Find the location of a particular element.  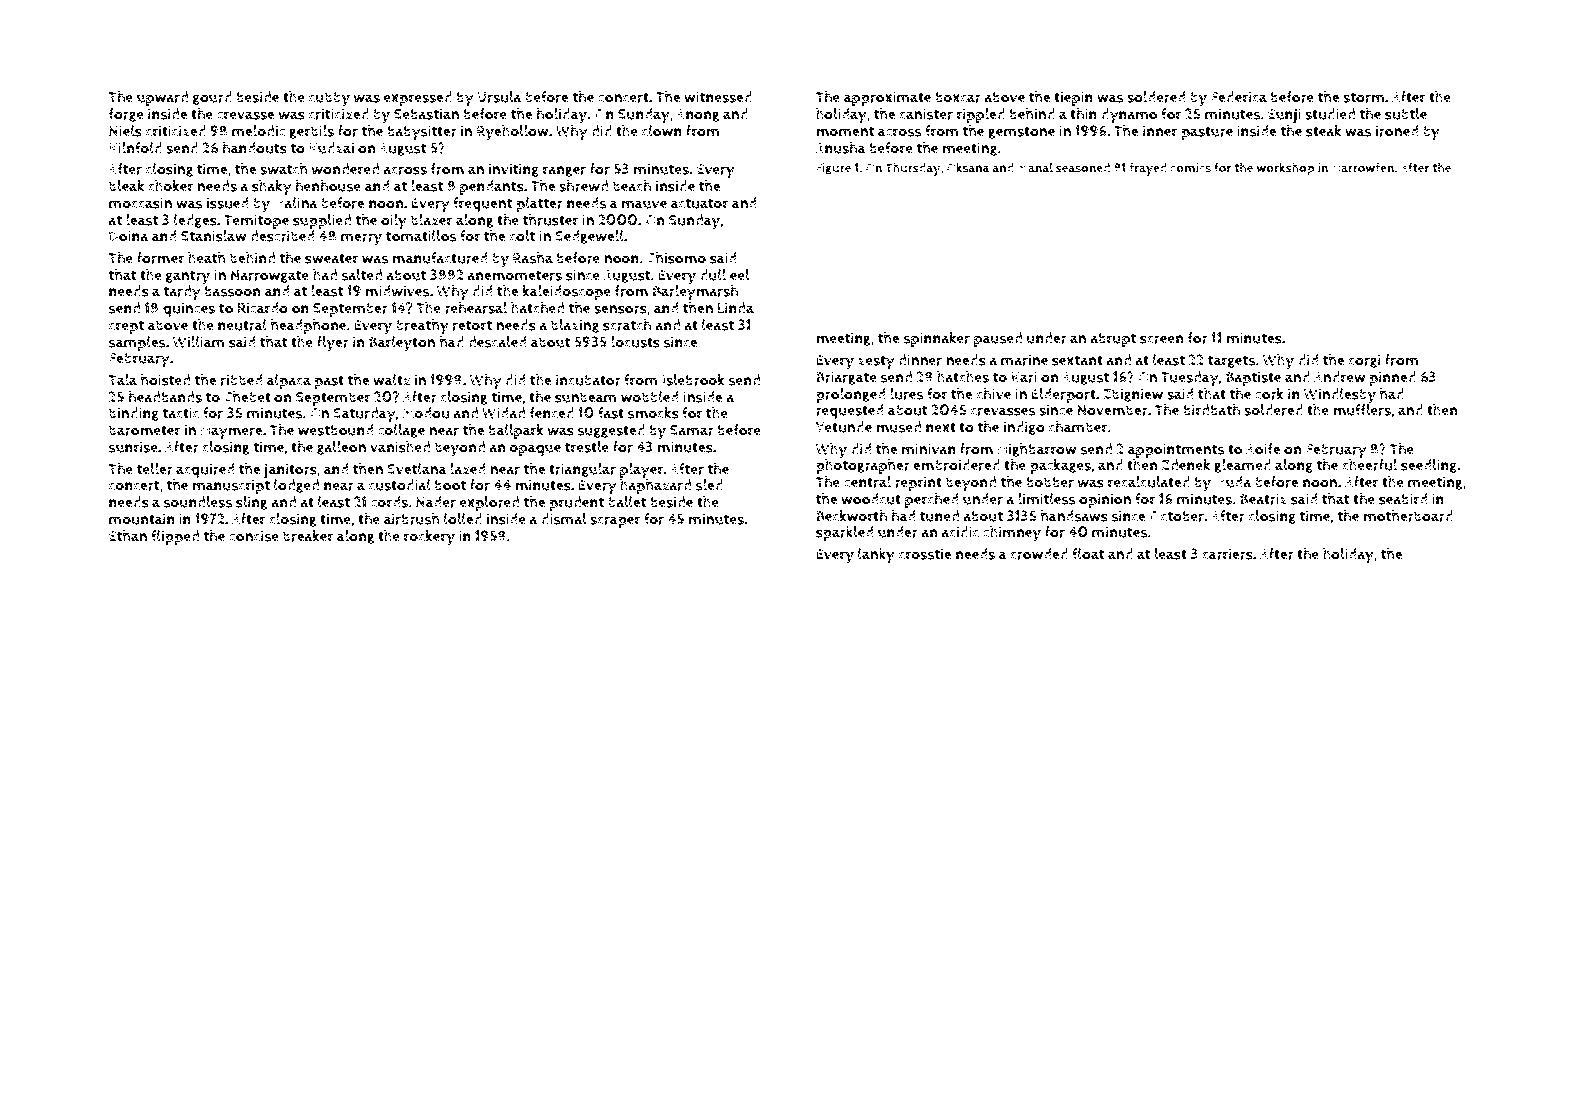

tuned is located at coordinates (939, 516).
